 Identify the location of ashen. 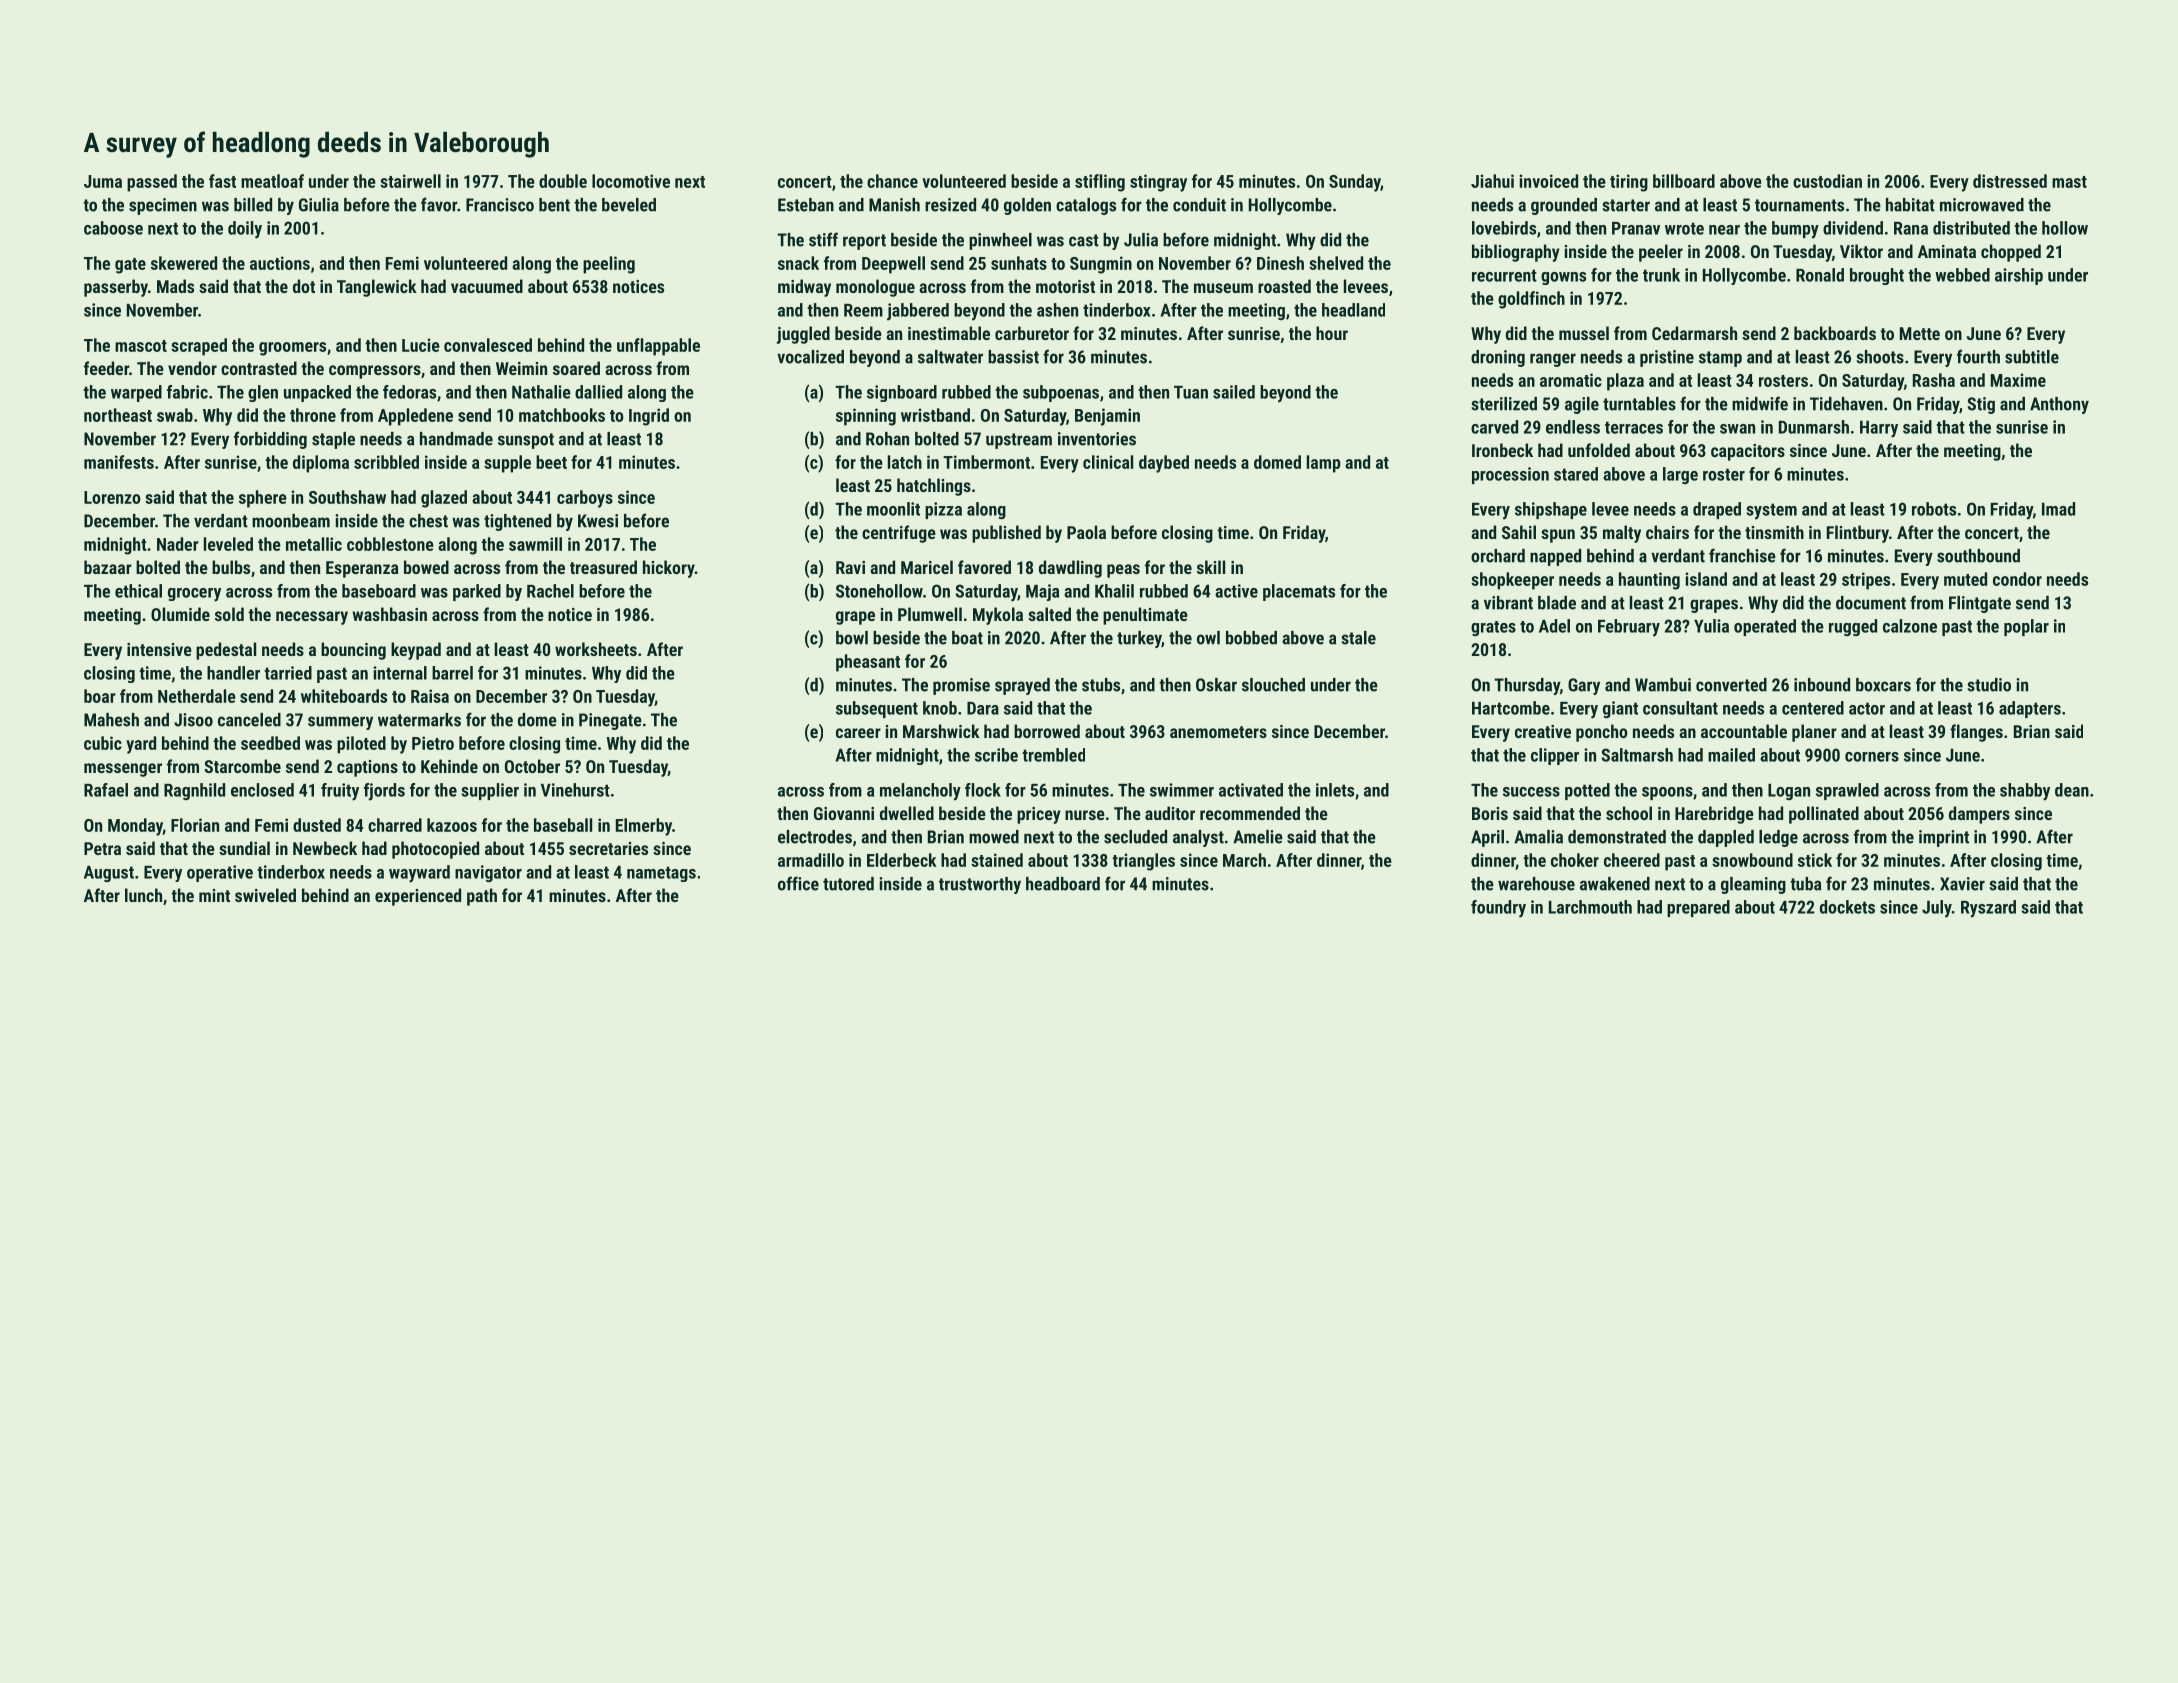
(1057, 310).
